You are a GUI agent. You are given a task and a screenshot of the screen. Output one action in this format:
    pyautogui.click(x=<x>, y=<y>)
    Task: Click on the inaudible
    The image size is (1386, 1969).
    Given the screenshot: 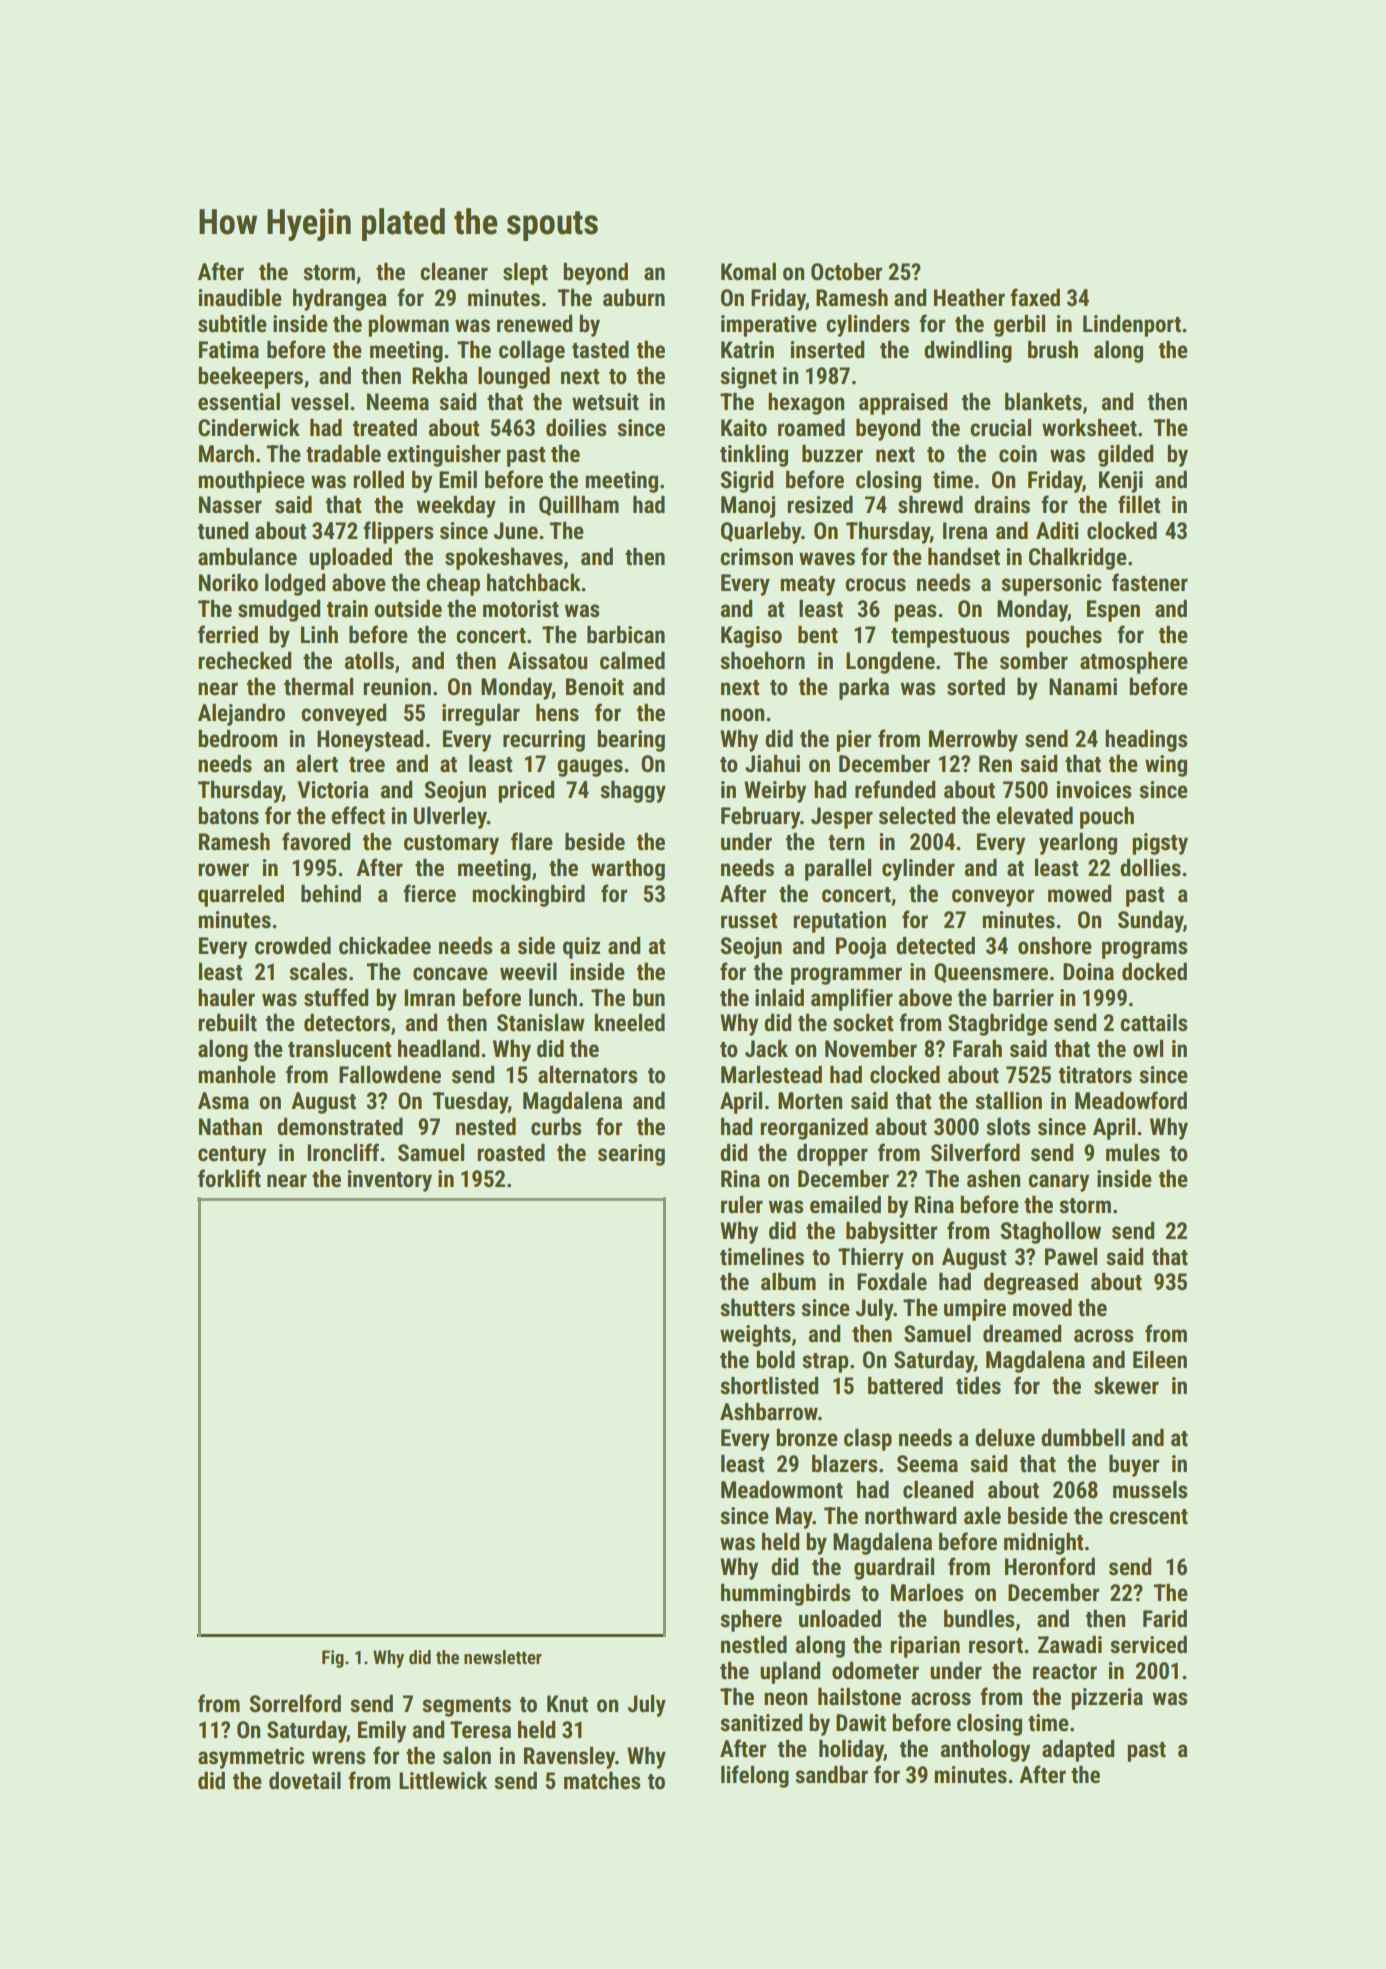 What is the action you would take?
    pyautogui.click(x=240, y=298)
